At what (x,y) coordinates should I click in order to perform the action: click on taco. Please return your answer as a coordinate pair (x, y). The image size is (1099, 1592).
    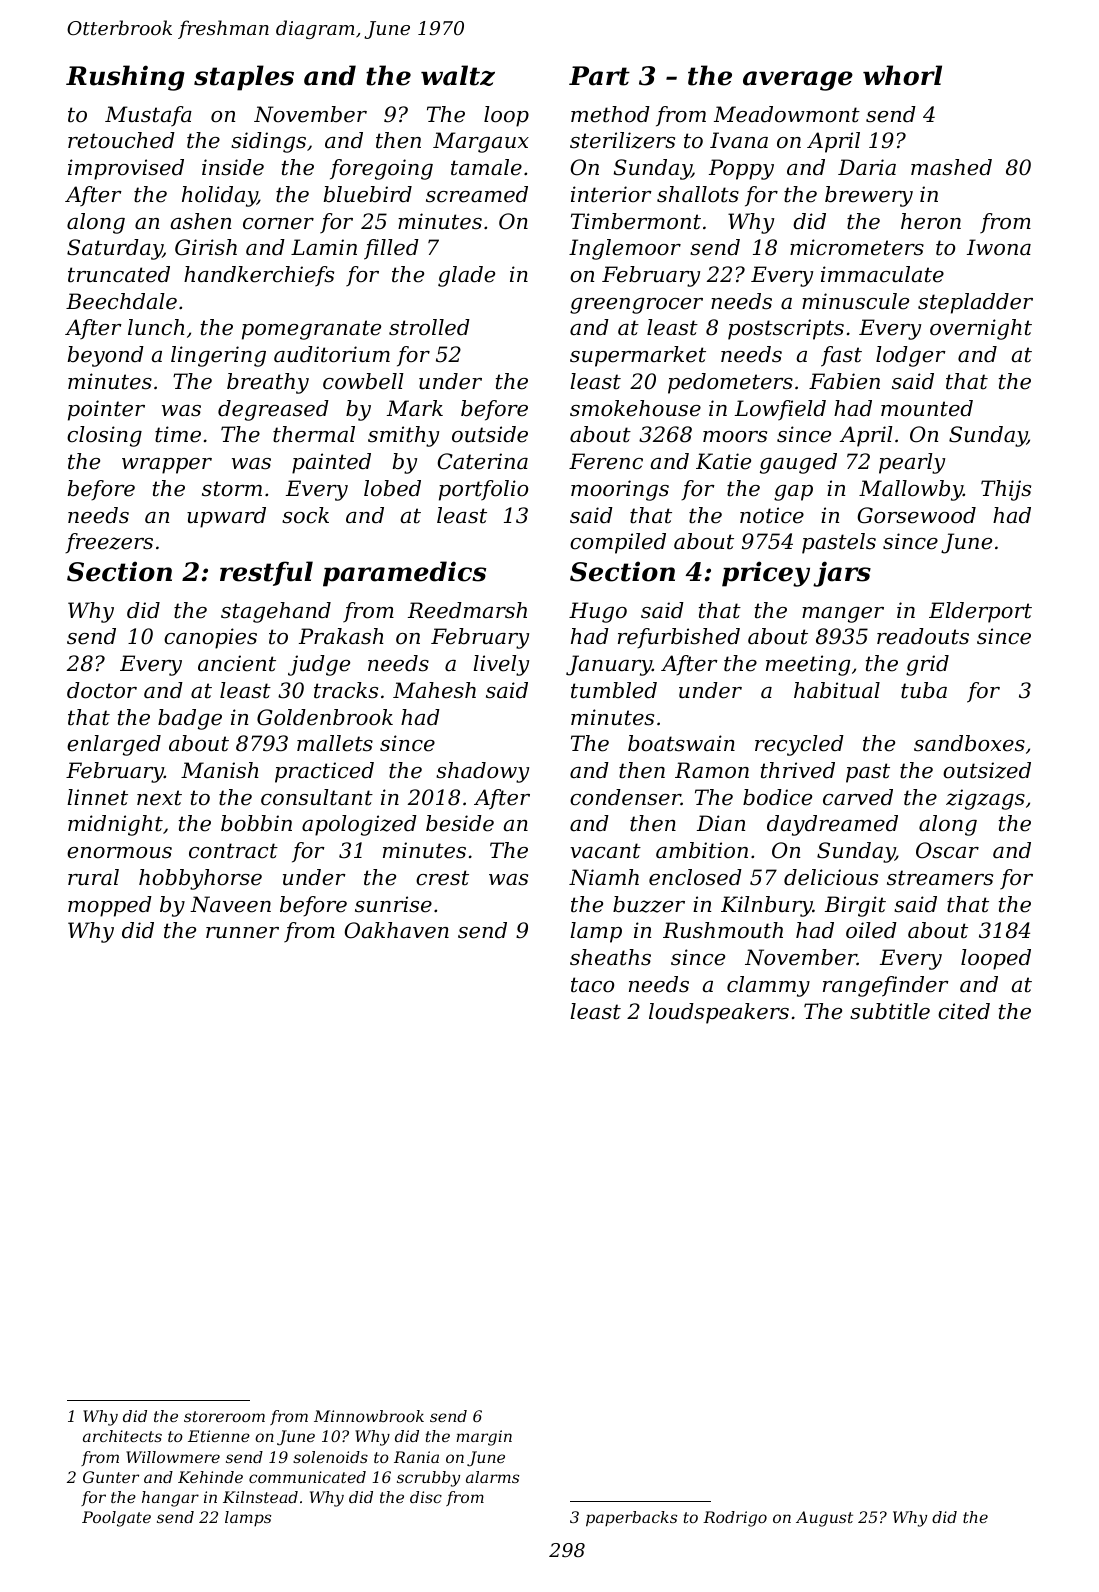
    Looking at the image, I should click on (592, 985).
